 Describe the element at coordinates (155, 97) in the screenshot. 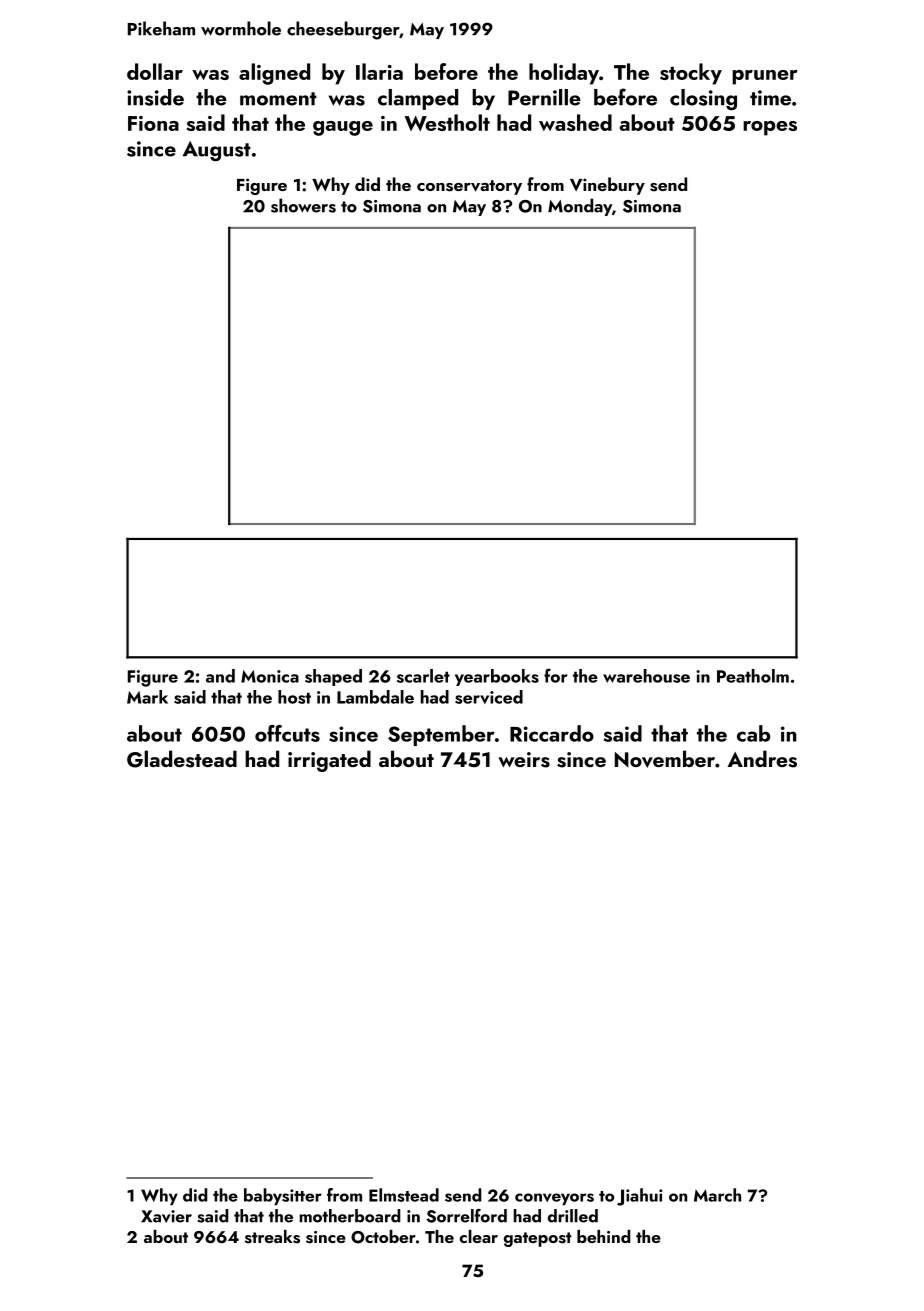

I see `inside` at that location.
